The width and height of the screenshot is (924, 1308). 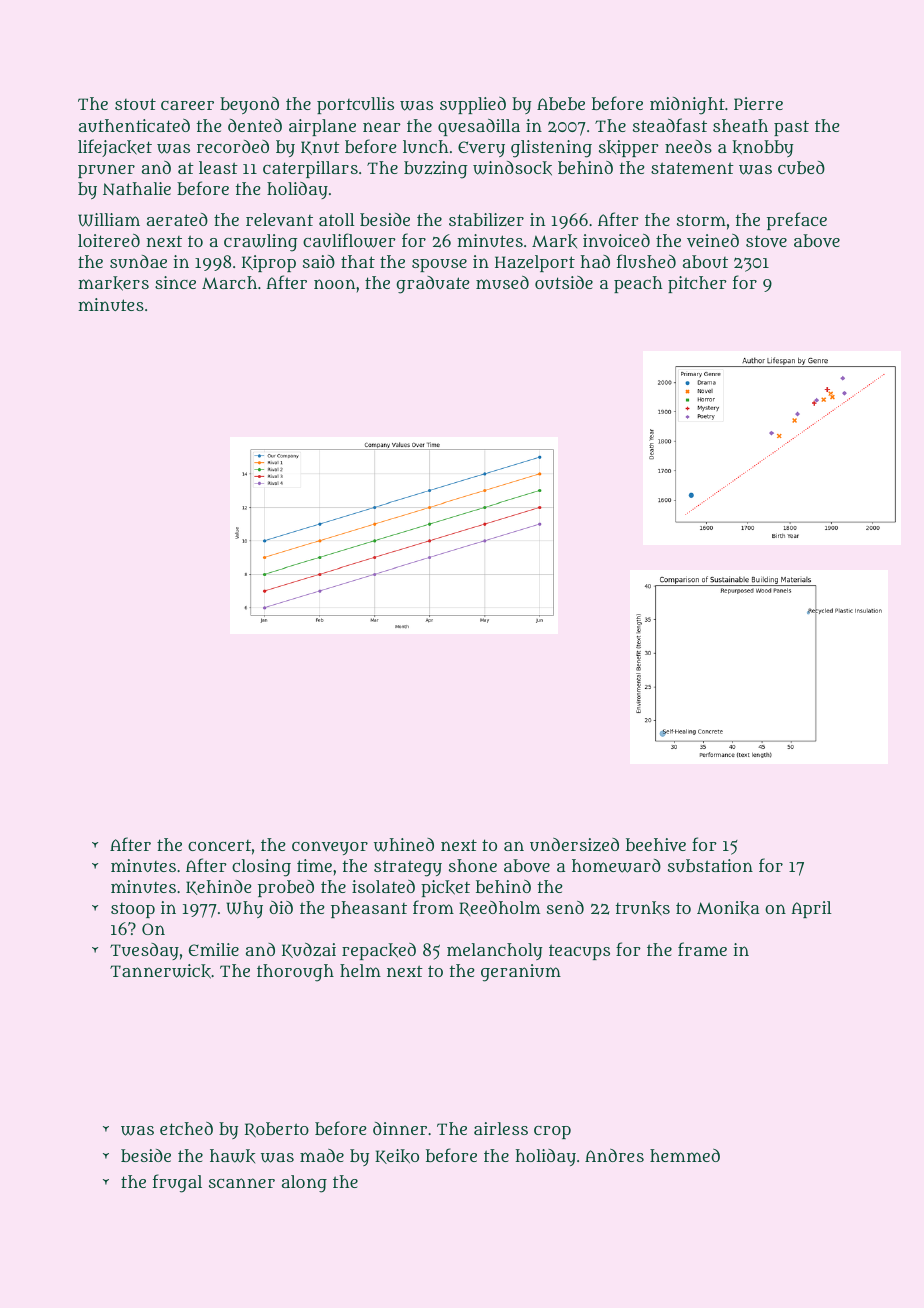 What do you see at coordinates (400, 1128) in the screenshot?
I see `dinner` at bounding box center [400, 1128].
